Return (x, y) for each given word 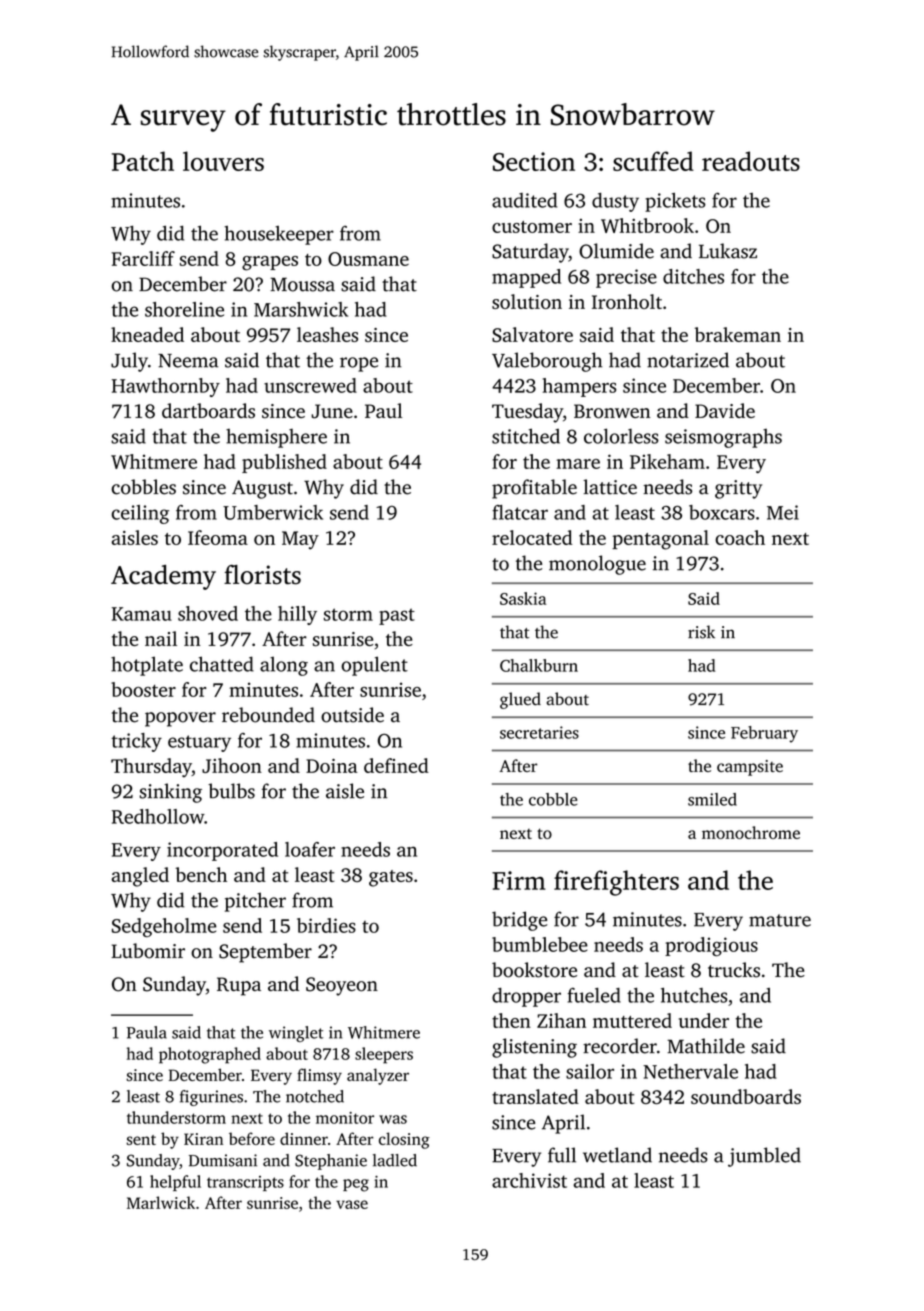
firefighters (616, 883)
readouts (751, 161)
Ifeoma (218, 537)
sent (141, 1140)
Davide (725, 410)
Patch (143, 161)
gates (391, 878)
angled (140, 877)
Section (534, 161)
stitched (526, 436)
